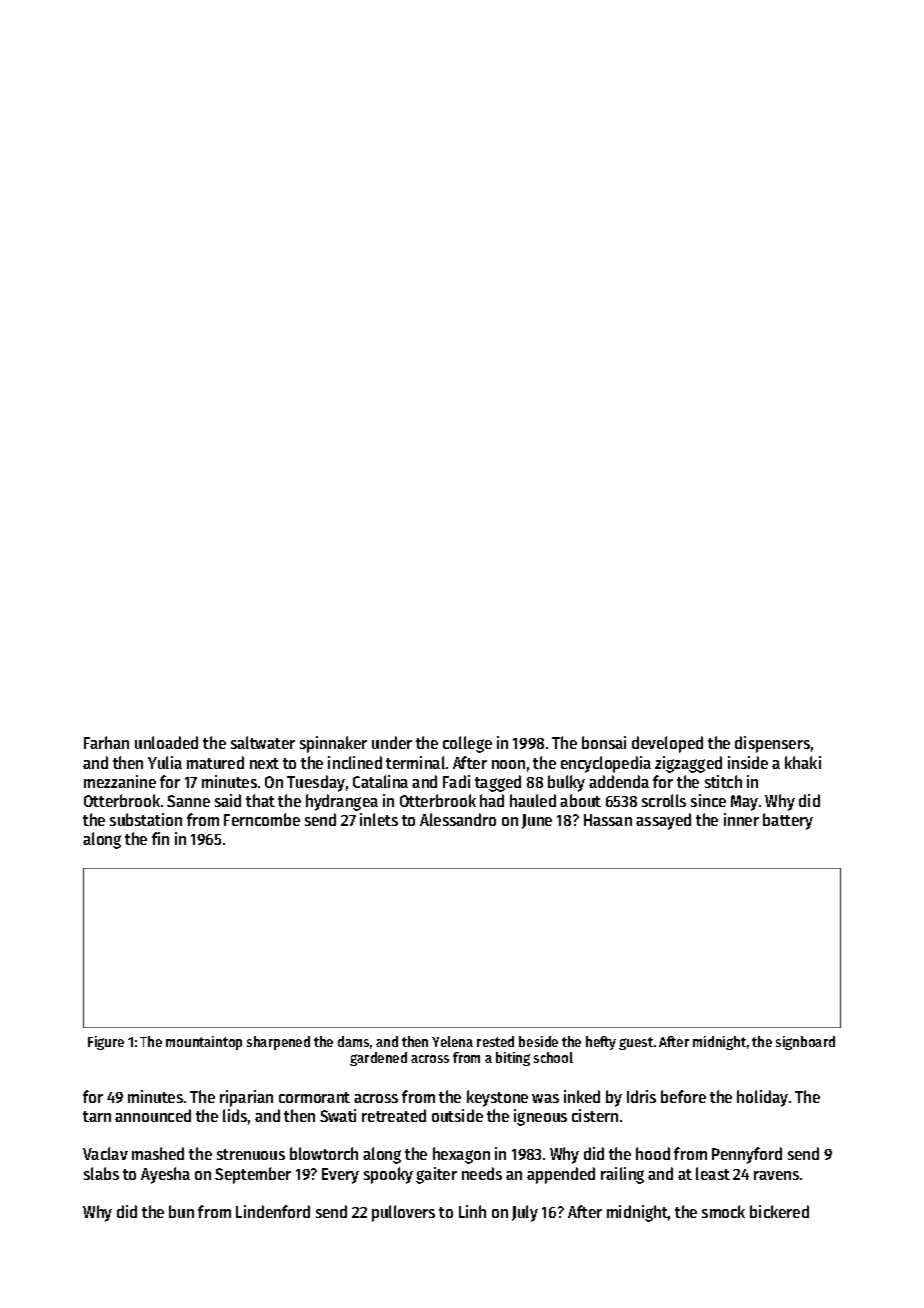  Describe the element at coordinates (762, 1098) in the screenshot. I see `holiday` at that location.
